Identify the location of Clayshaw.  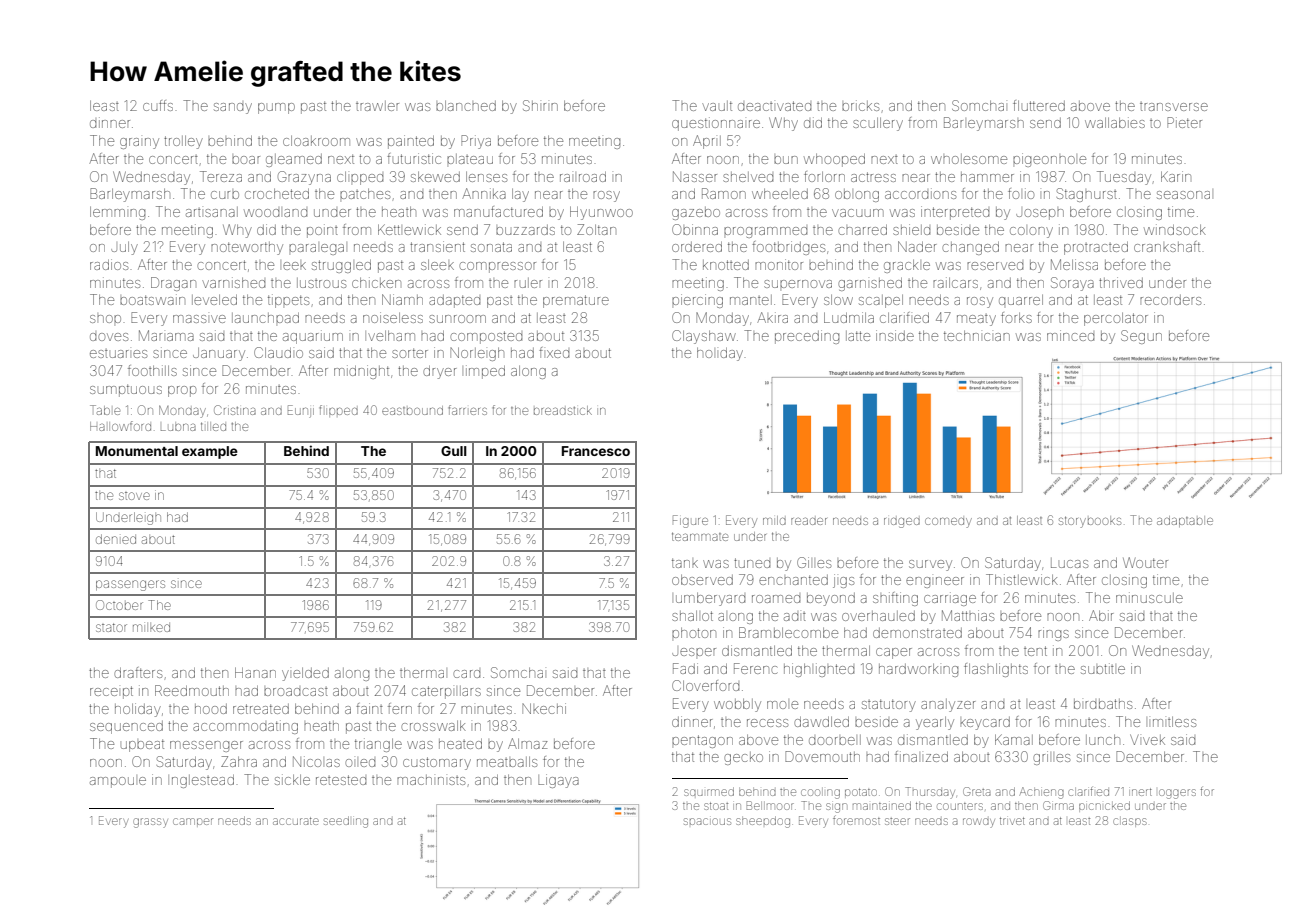
(704, 337).
